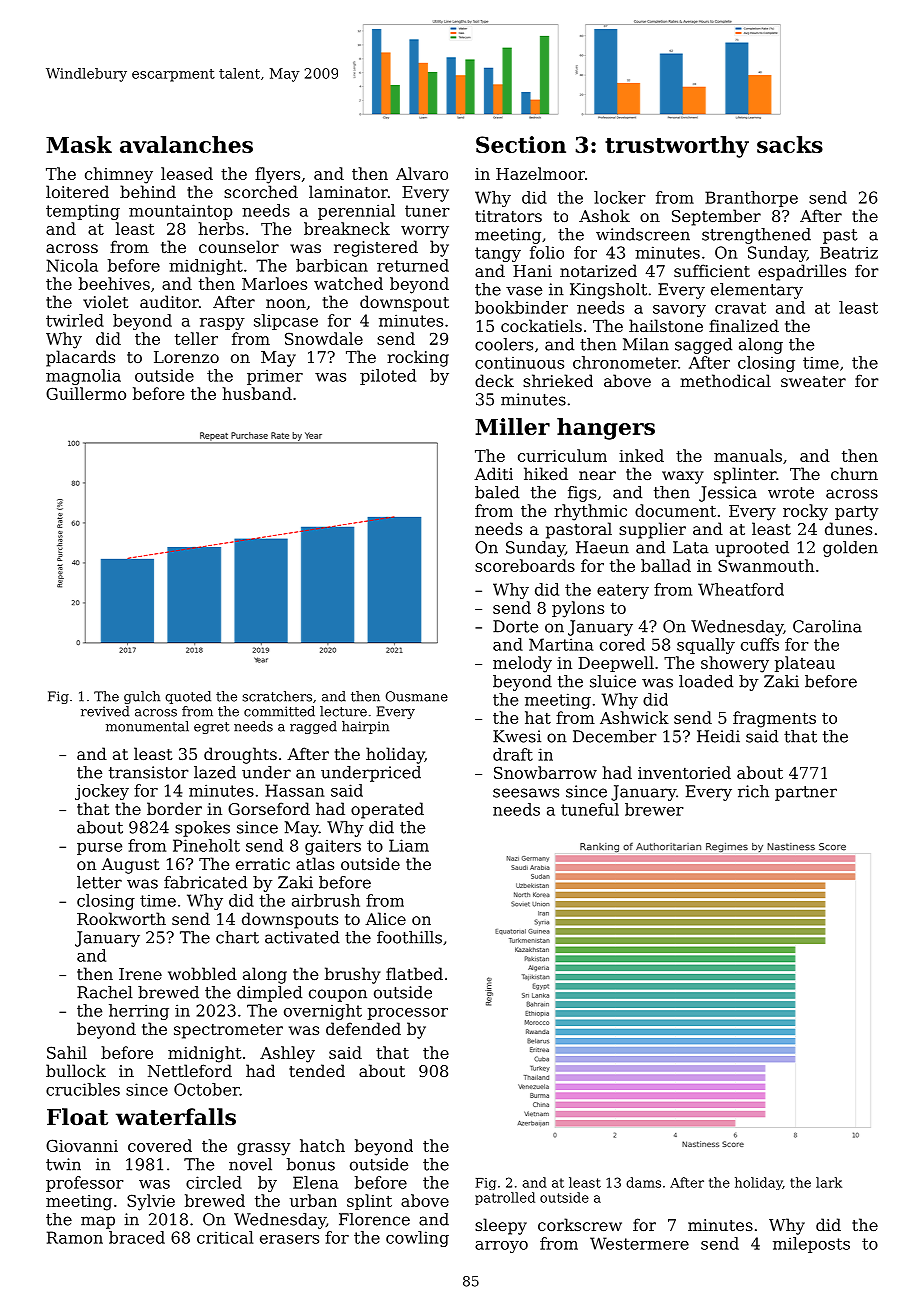 The image size is (924, 1314). What do you see at coordinates (751, 199) in the image?
I see `Branthorpe` at bounding box center [751, 199].
